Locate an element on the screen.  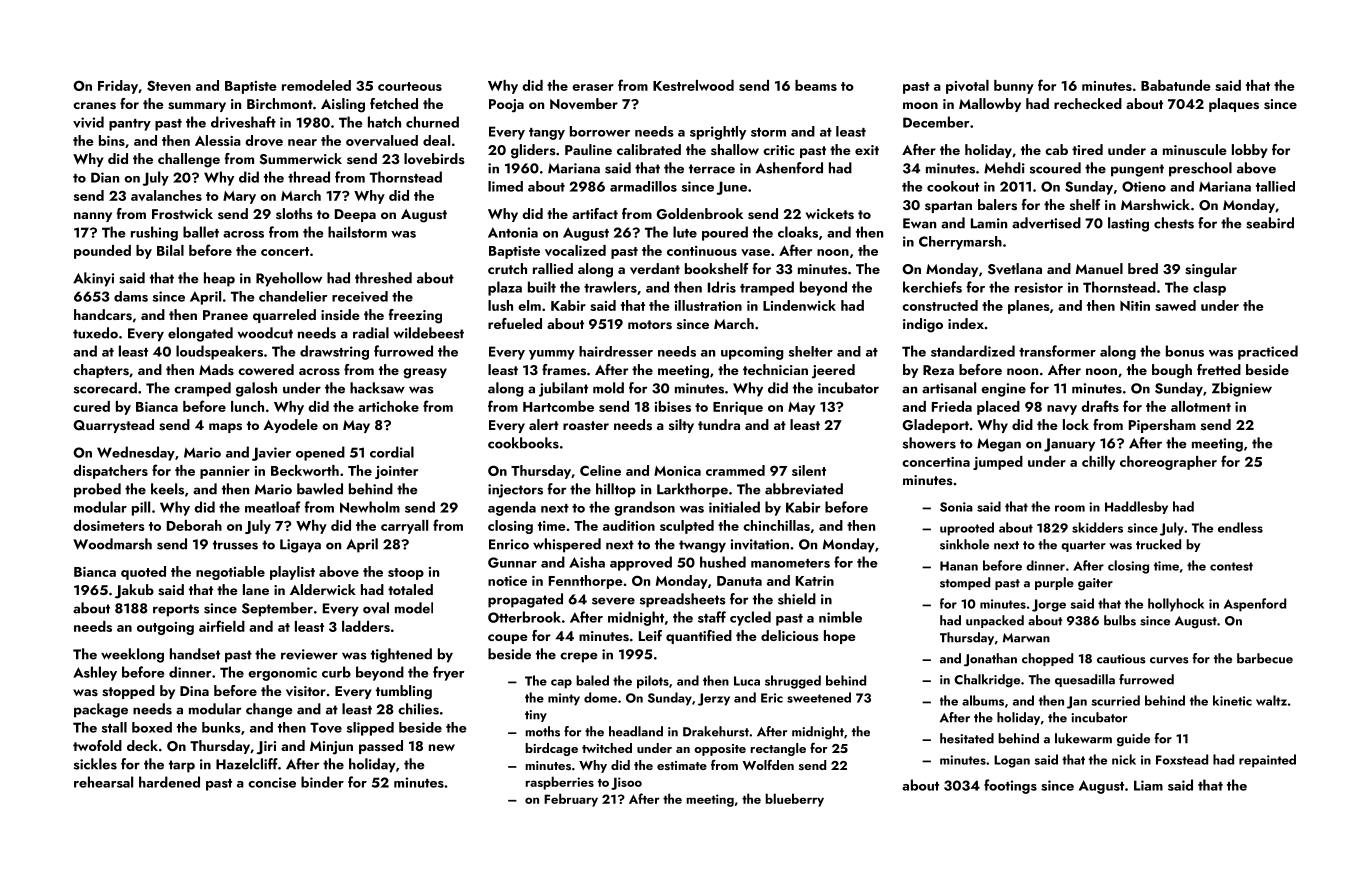
chinchillas is located at coordinates (776, 525).
